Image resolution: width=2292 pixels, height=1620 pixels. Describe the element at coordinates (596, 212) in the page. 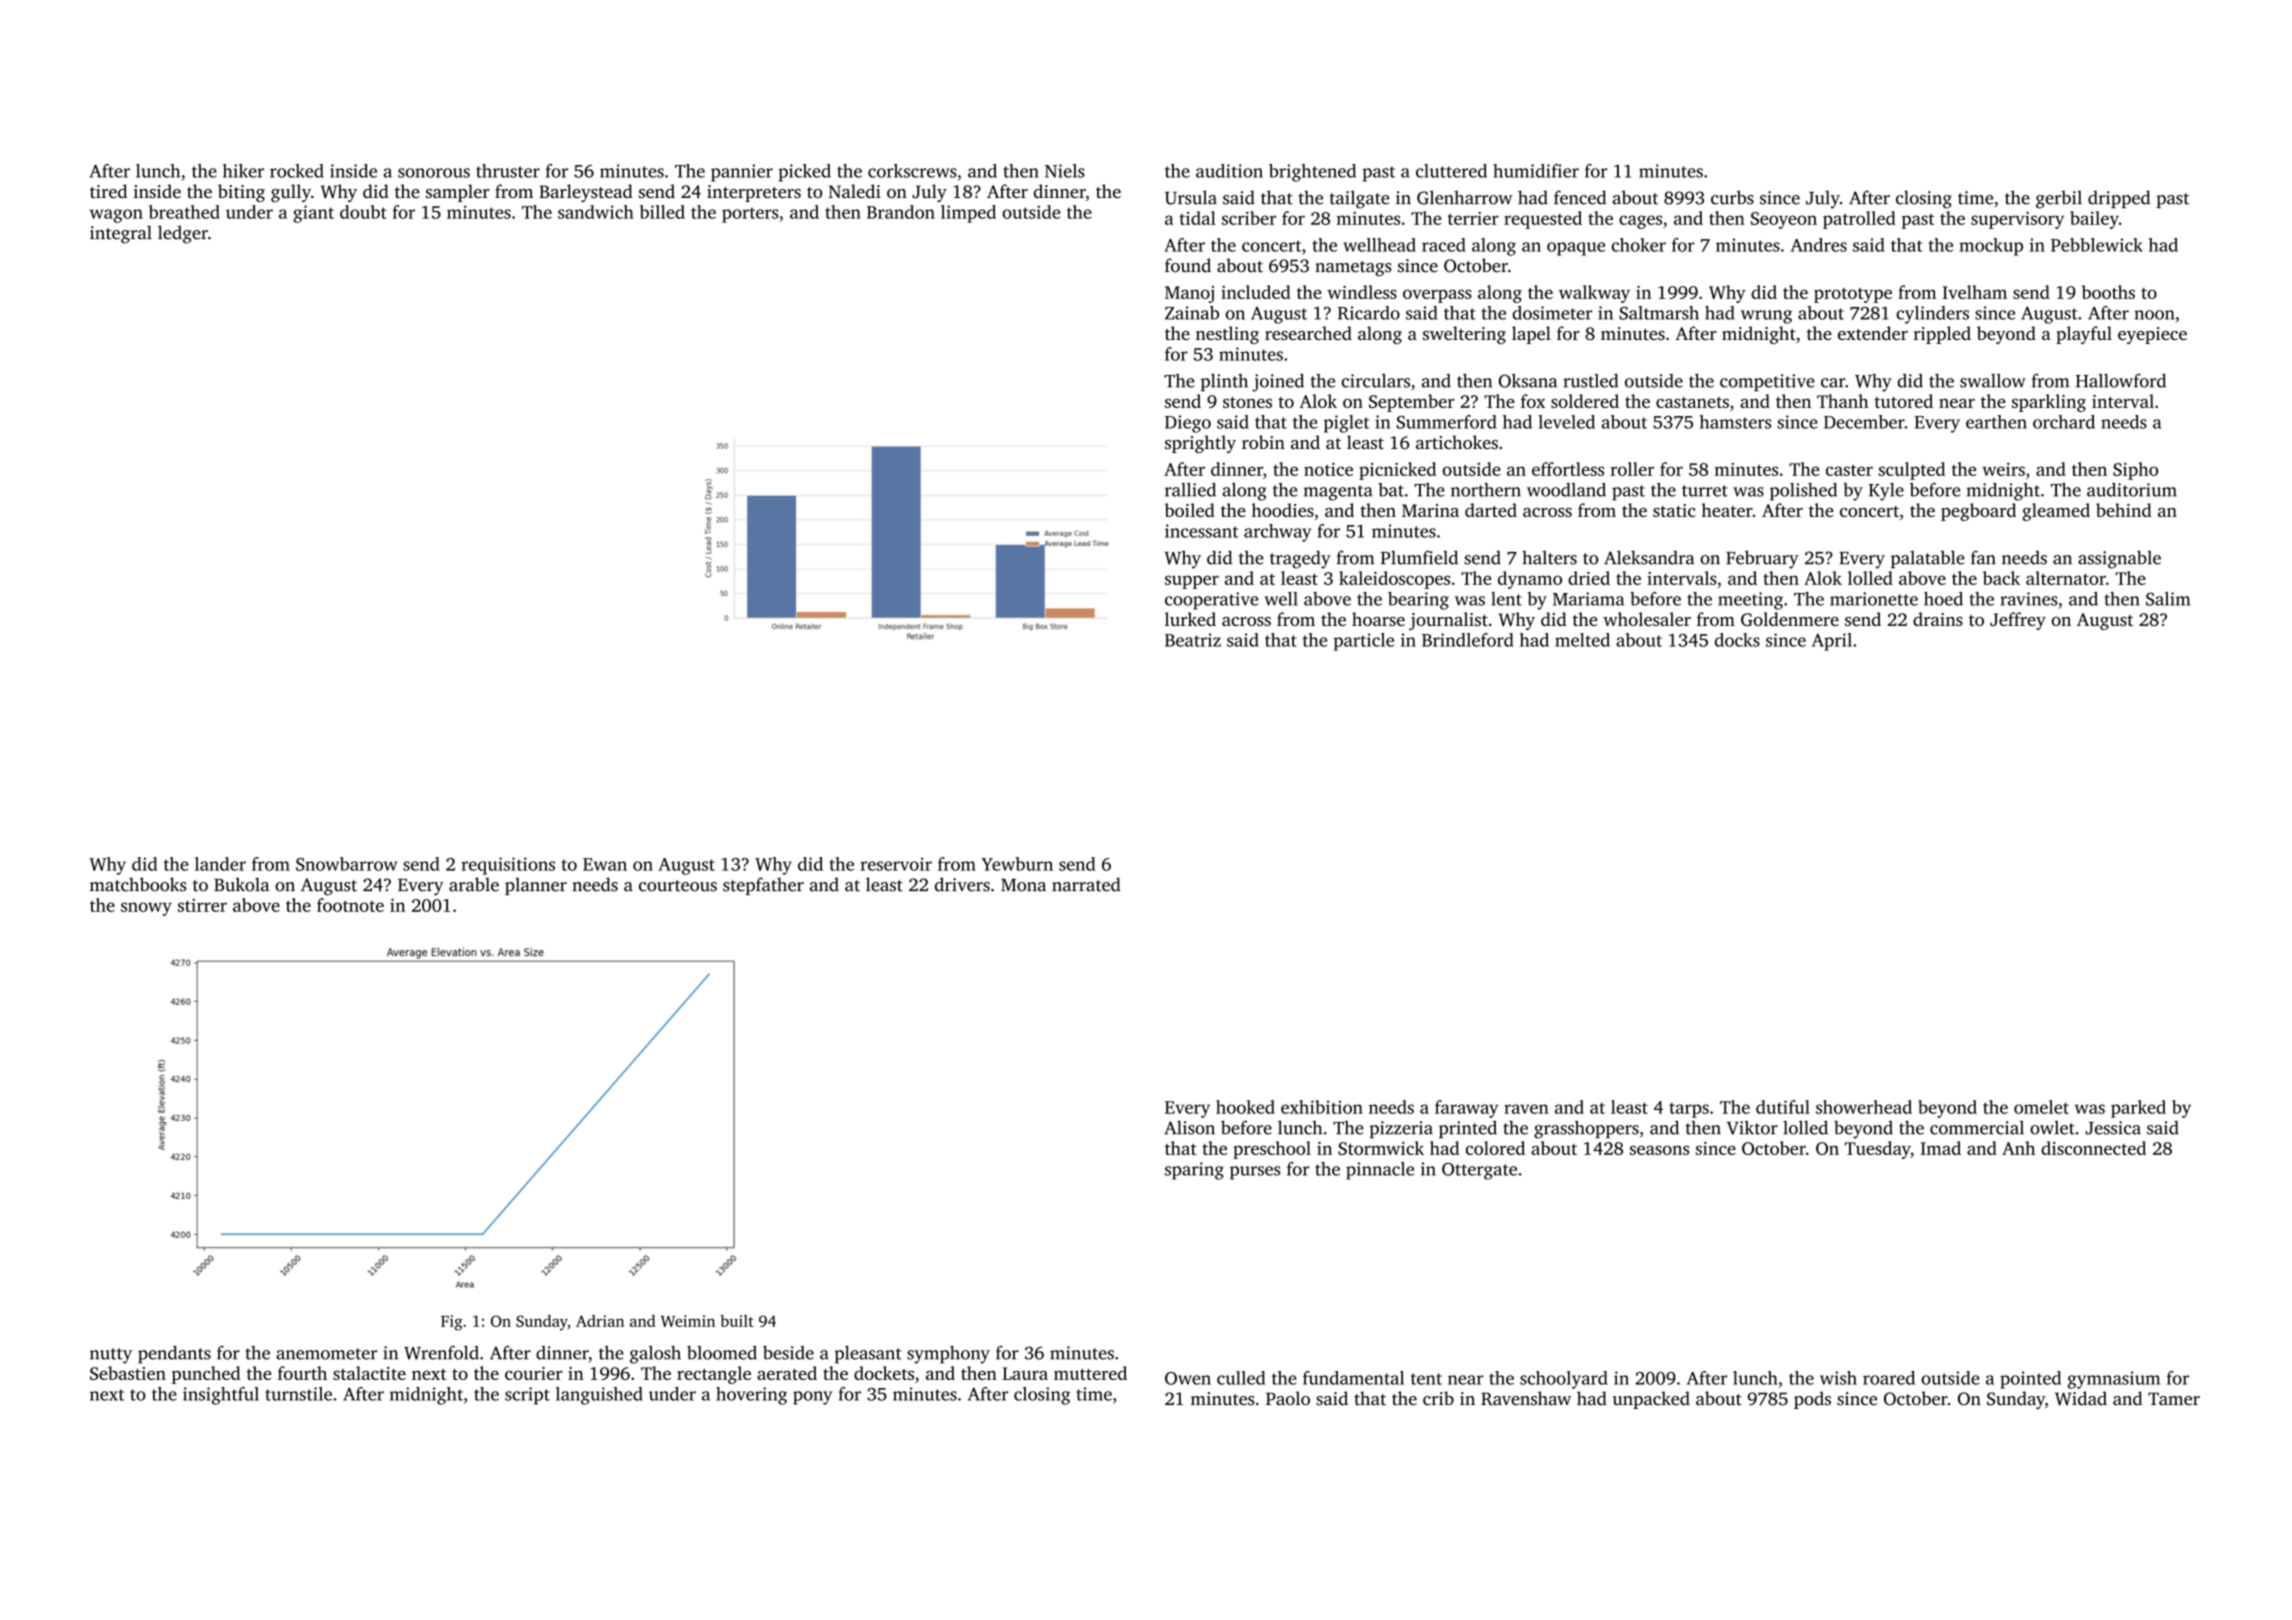

I see `sandwich` at that location.
